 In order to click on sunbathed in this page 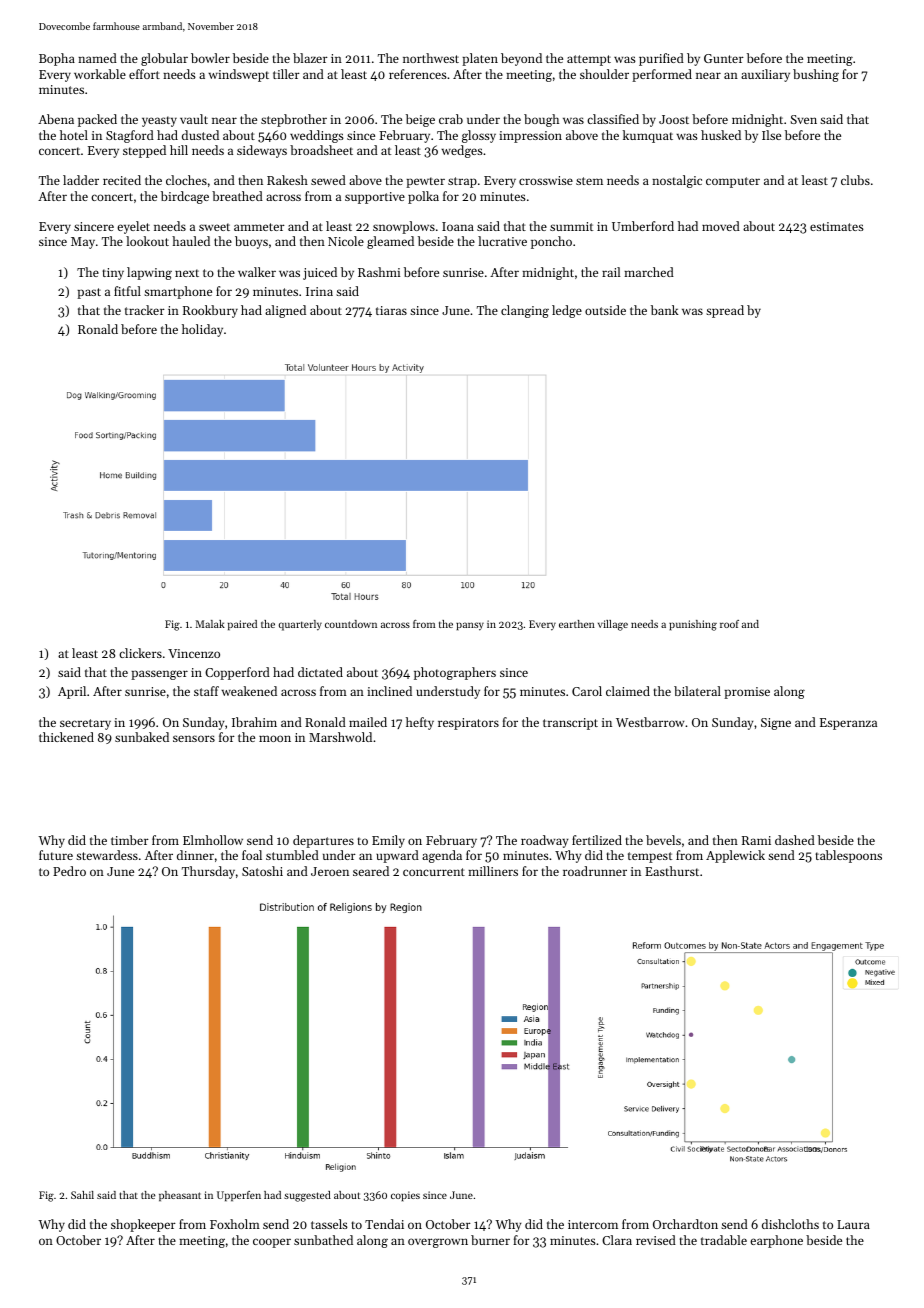, I will do `click(323, 1240)`.
